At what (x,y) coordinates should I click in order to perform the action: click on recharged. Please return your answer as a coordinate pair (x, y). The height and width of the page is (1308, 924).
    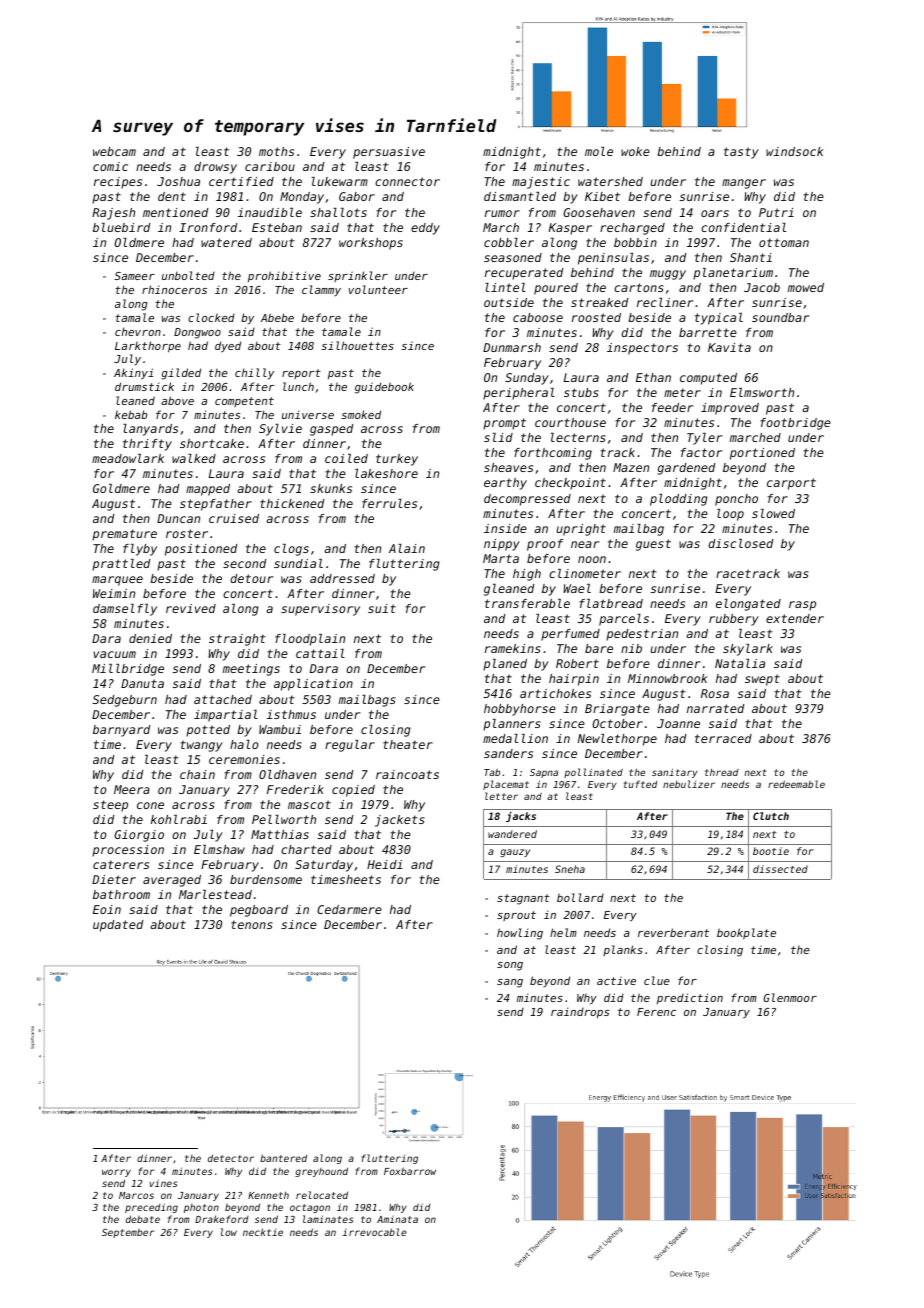
    Looking at the image, I should click on (632, 229).
